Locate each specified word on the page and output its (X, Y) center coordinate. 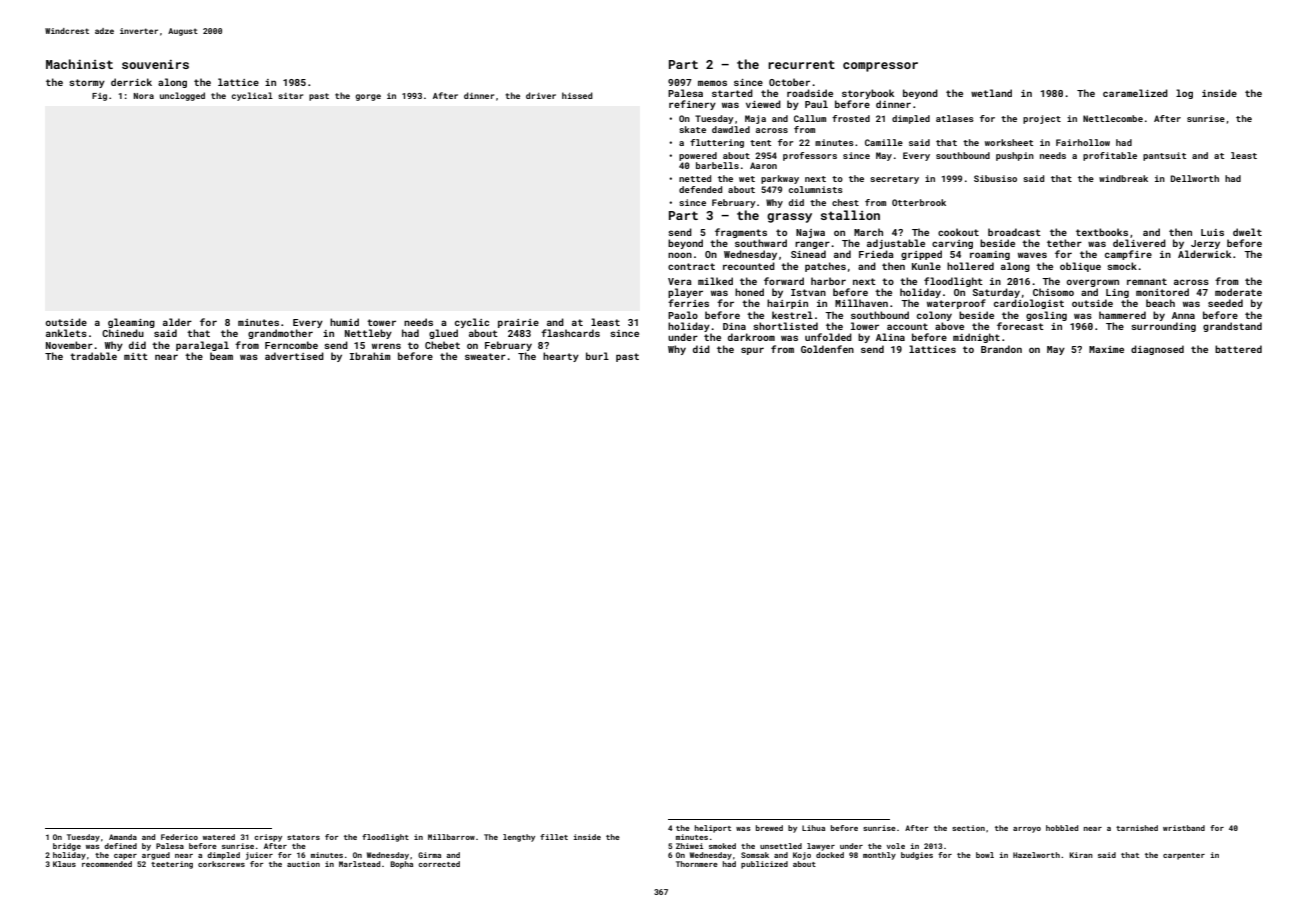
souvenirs (155, 64)
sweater (485, 356)
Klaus (64, 864)
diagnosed (1157, 350)
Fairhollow (1083, 142)
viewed (763, 104)
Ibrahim (370, 356)
